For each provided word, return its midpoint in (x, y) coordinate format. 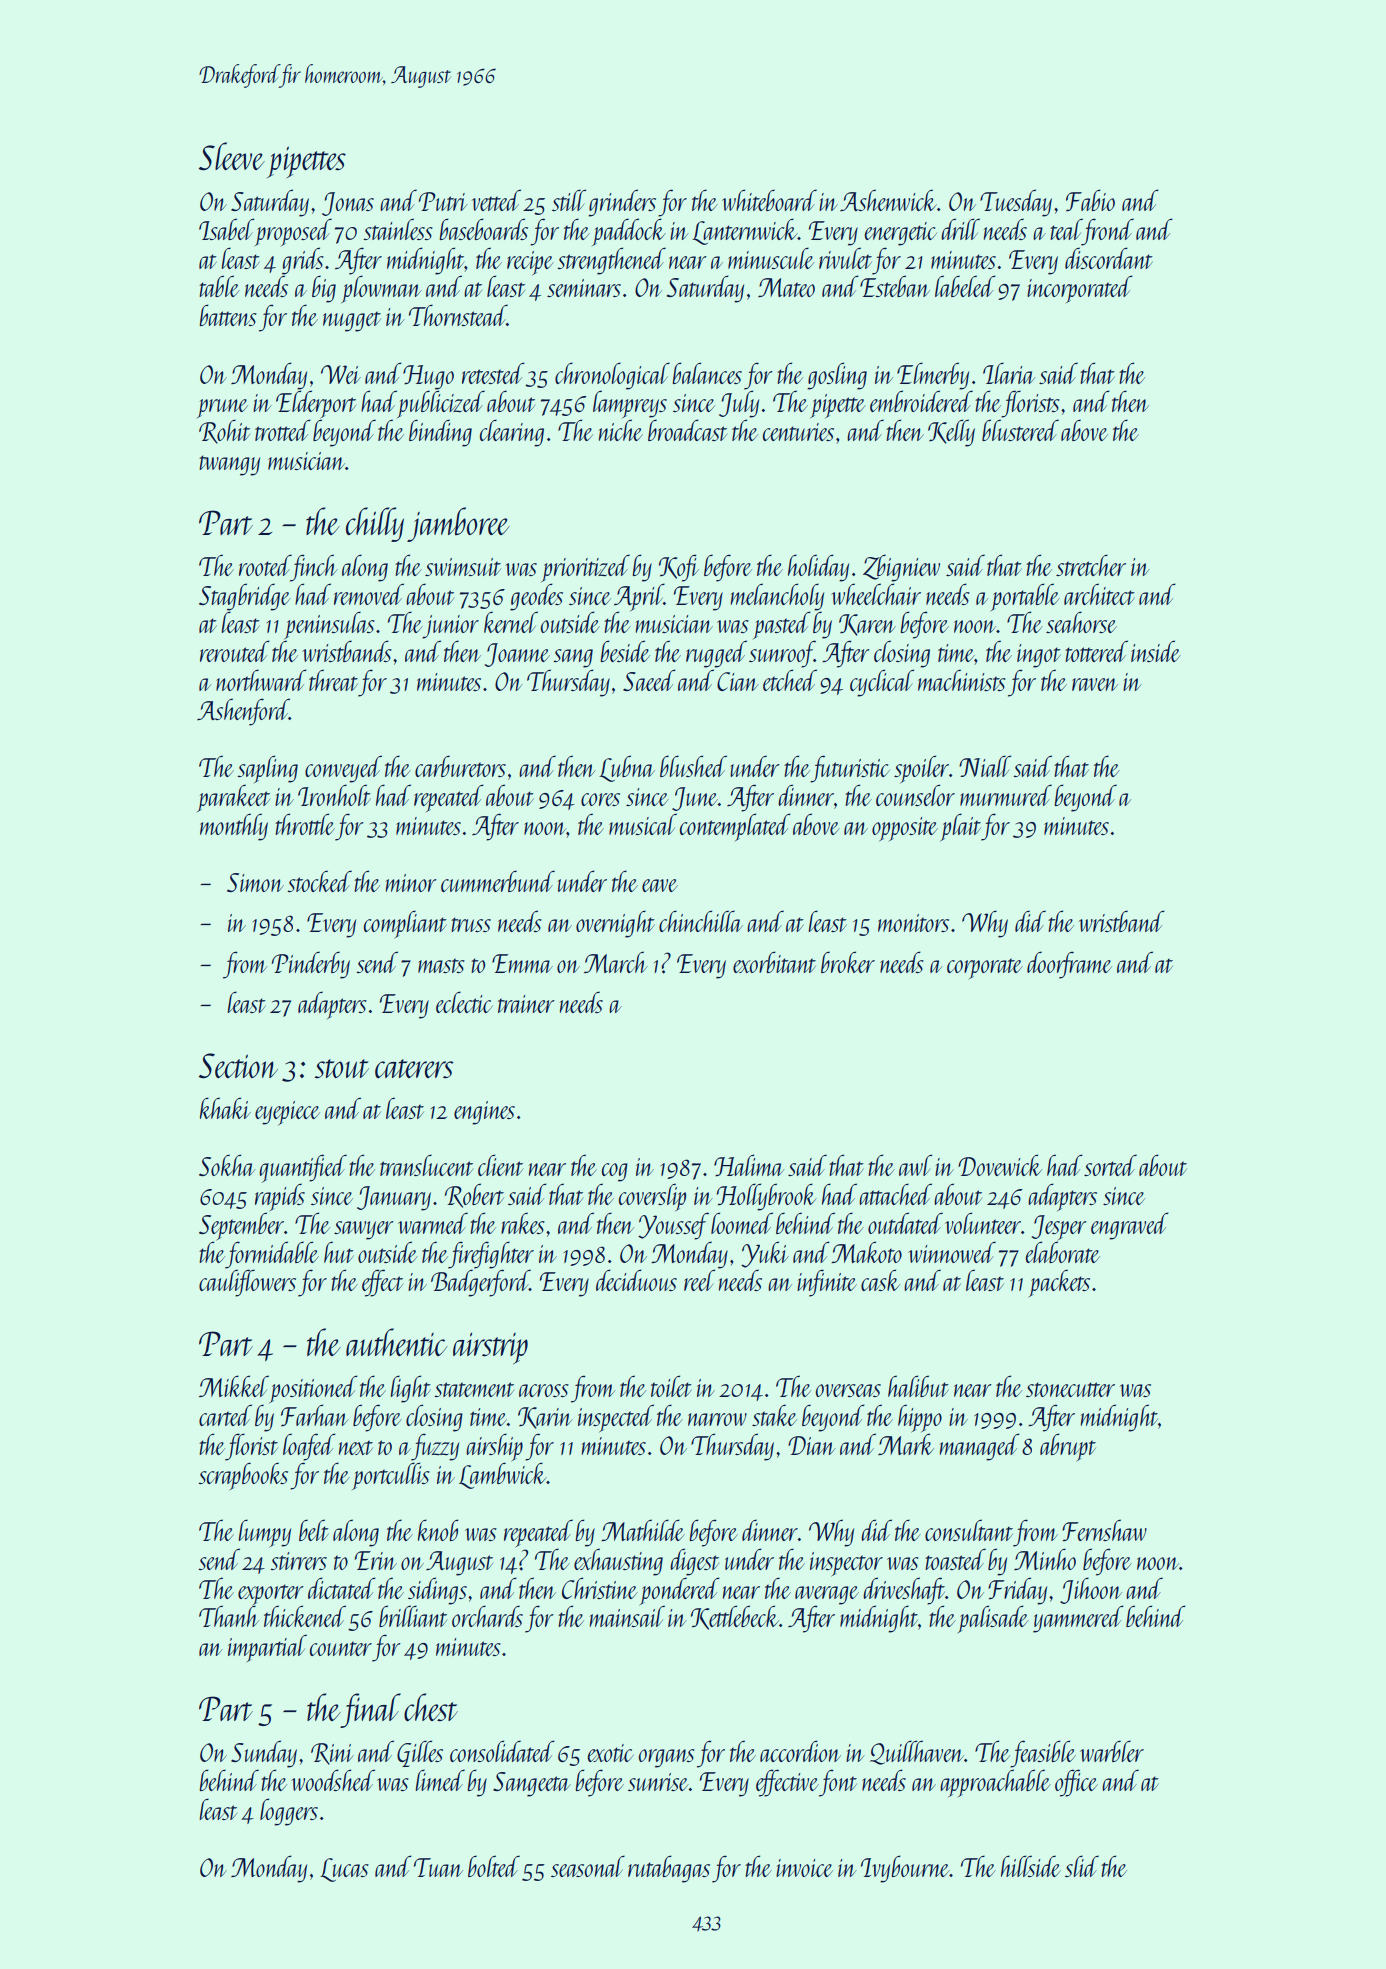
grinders (622, 203)
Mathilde (643, 1530)
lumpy (265, 1533)
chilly (375, 524)
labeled (965, 286)
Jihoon (1091, 1590)
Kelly (951, 433)
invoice (804, 1868)
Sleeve (232, 156)
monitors (913, 923)
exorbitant (774, 962)
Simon (255, 882)
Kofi (679, 568)
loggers (289, 1812)
